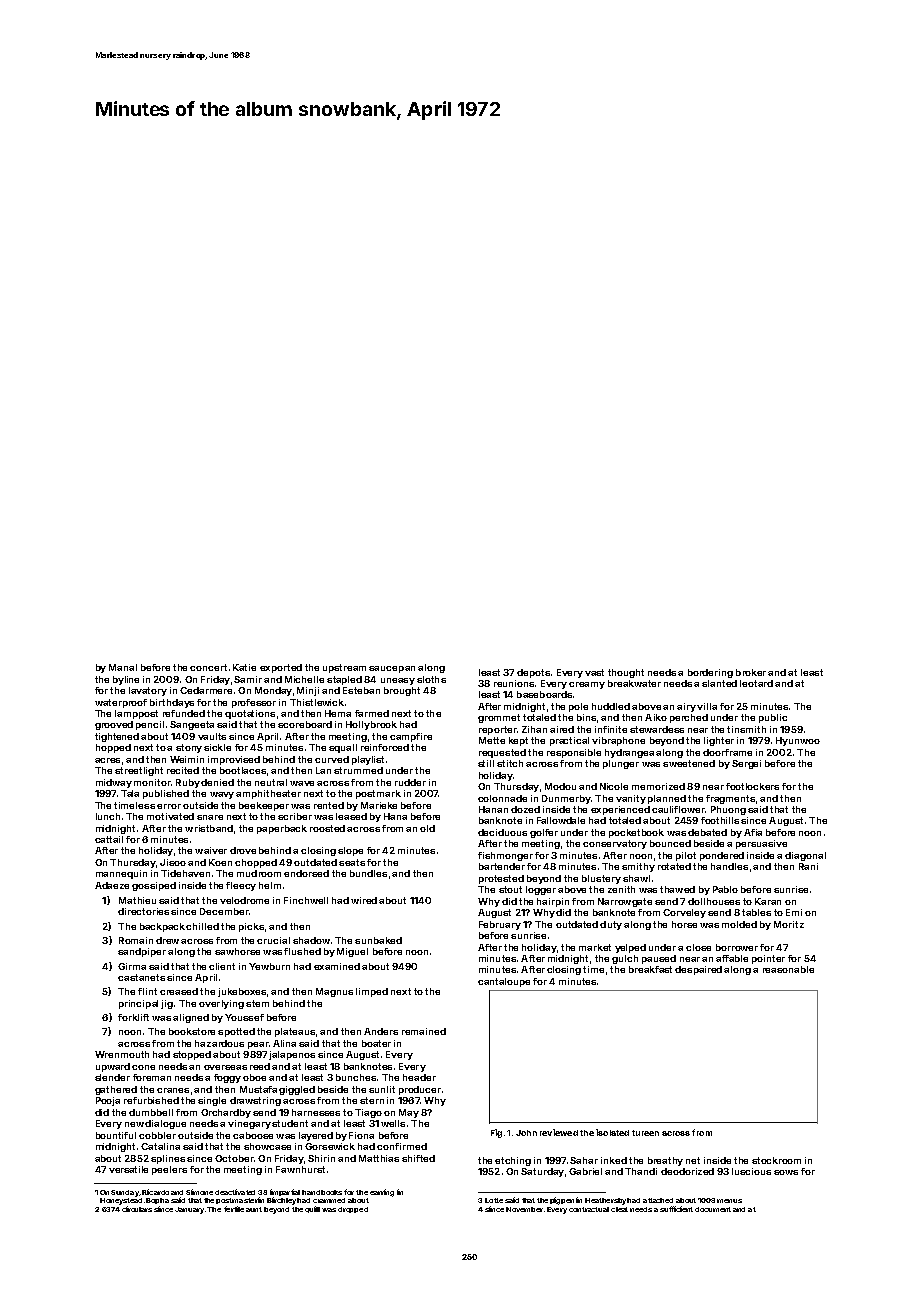 This screenshot has width=924, height=1308. Describe the element at coordinates (234, 1158) in the screenshot. I see `October` at that location.
